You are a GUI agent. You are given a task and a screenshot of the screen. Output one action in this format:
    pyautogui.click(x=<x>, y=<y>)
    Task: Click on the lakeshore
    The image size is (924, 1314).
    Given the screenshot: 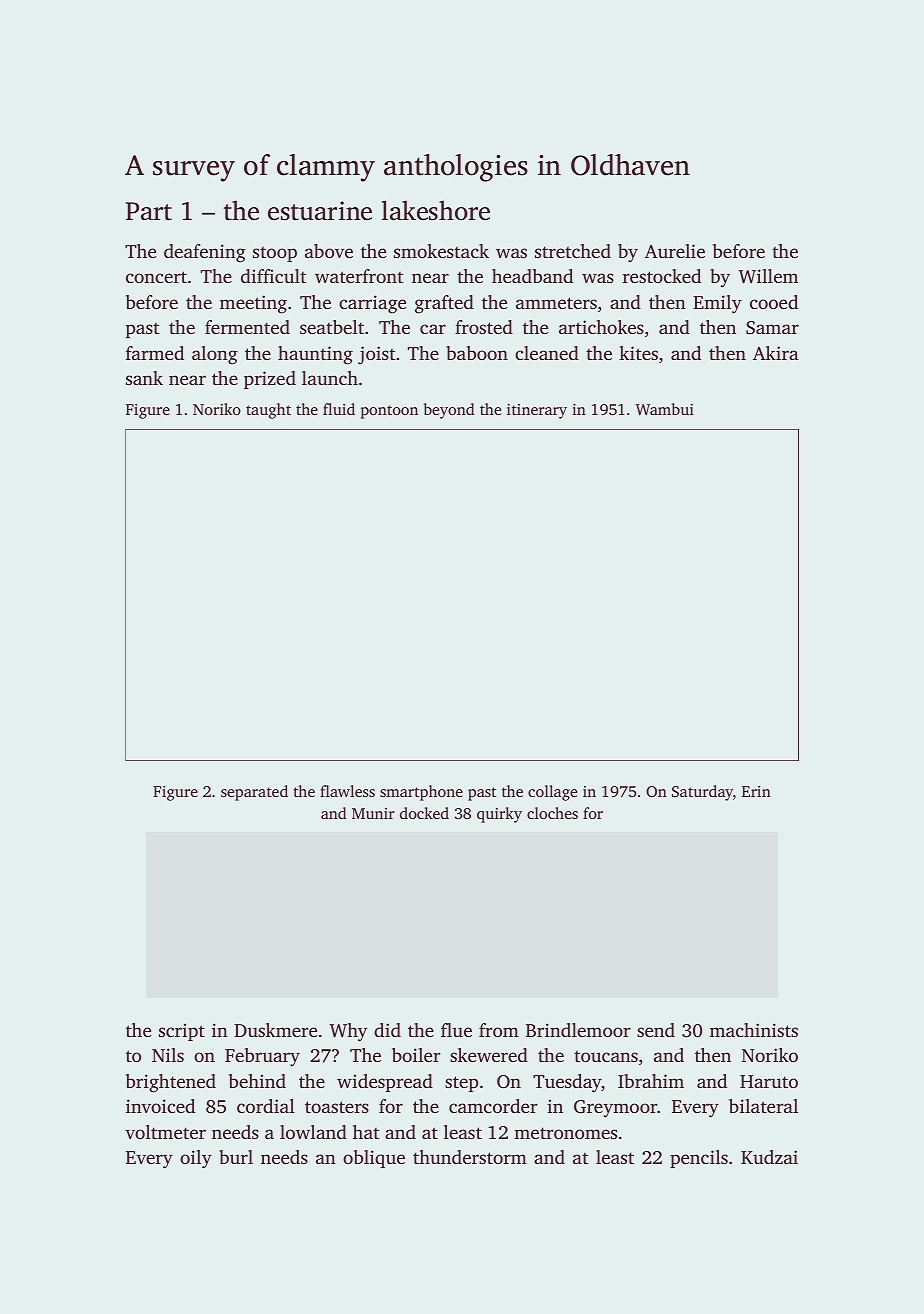 What is the action you would take?
    pyautogui.click(x=435, y=210)
